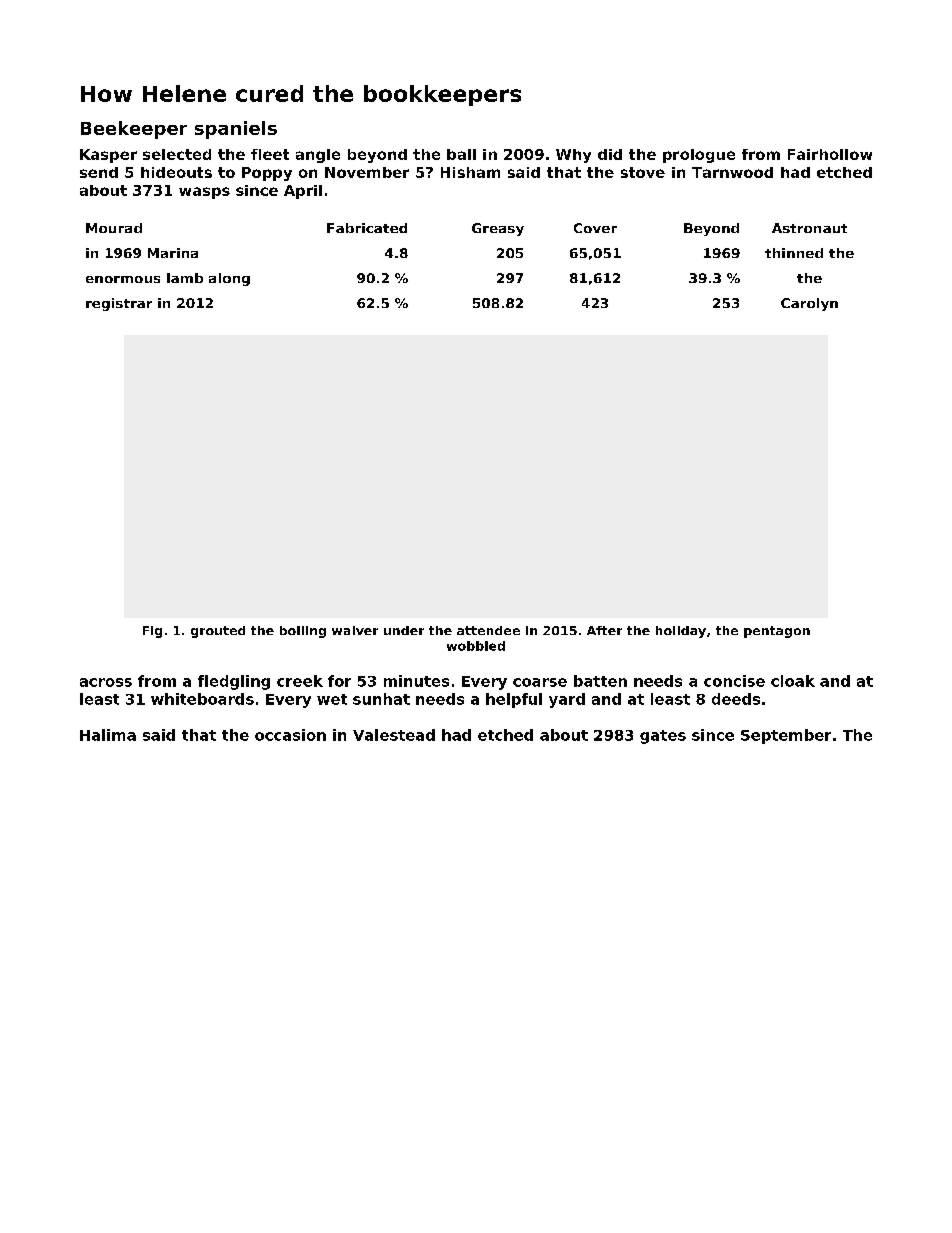 This document has width=952, height=1233. I want to click on along, so click(229, 279).
